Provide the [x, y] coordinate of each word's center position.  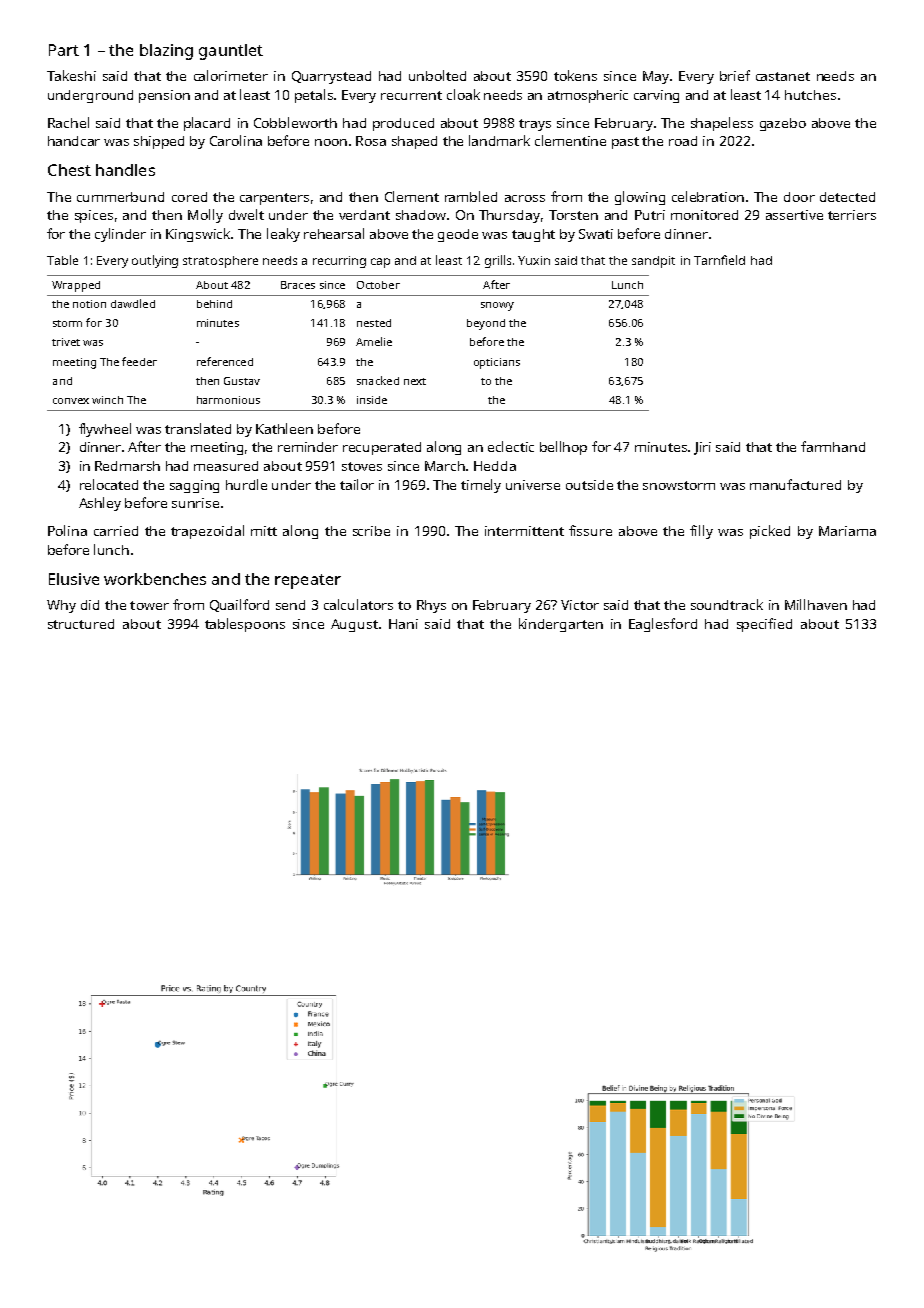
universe [533, 485]
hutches [810, 95]
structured [81, 624]
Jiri [702, 448]
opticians [497, 363]
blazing [166, 52]
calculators [358, 604]
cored [189, 197]
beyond [486, 324]
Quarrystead [331, 77]
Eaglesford [663, 625]
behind [214, 304]
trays [535, 125]
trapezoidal [207, 532]
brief [735, 75]
